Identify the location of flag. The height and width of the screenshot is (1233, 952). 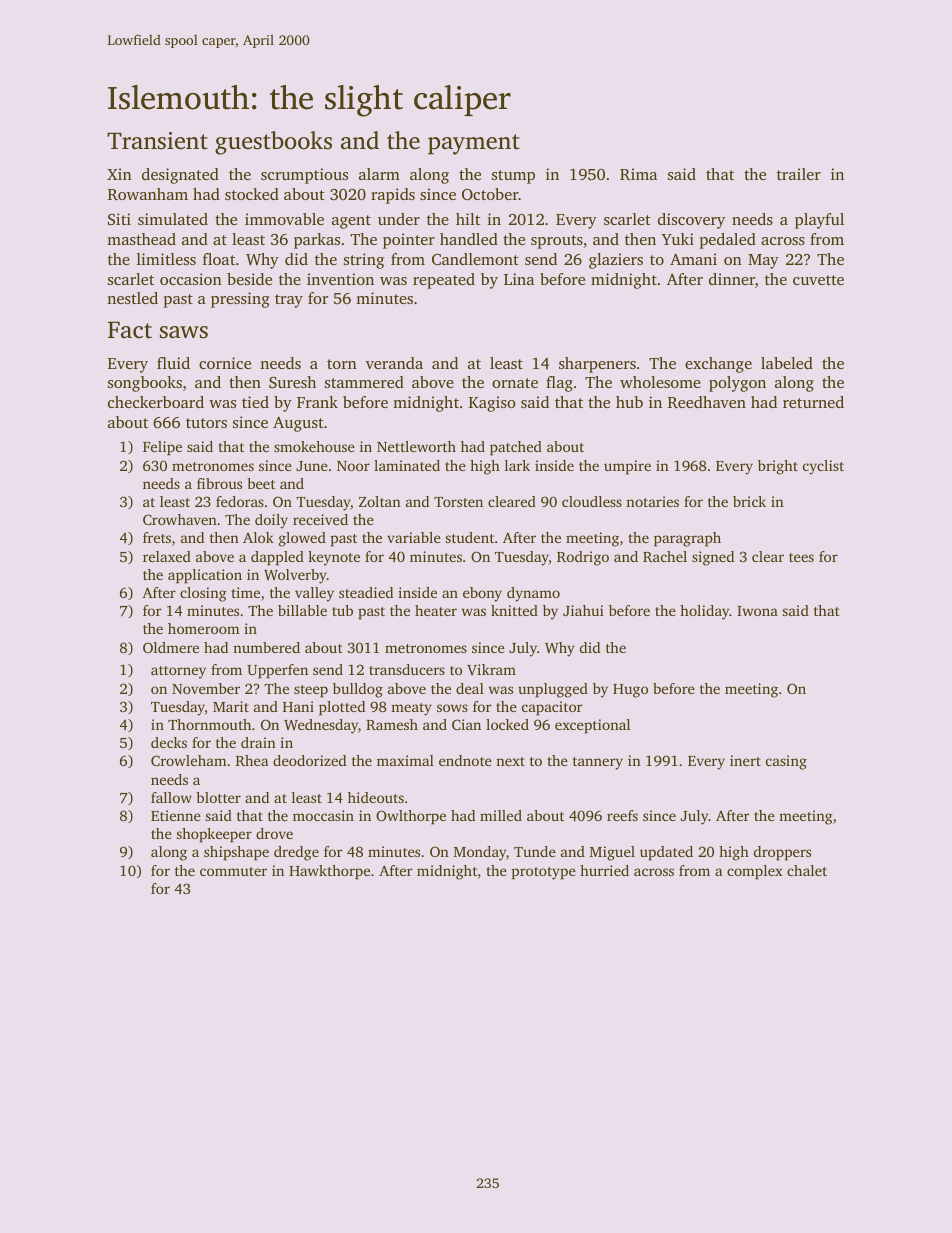
(559, 384).
